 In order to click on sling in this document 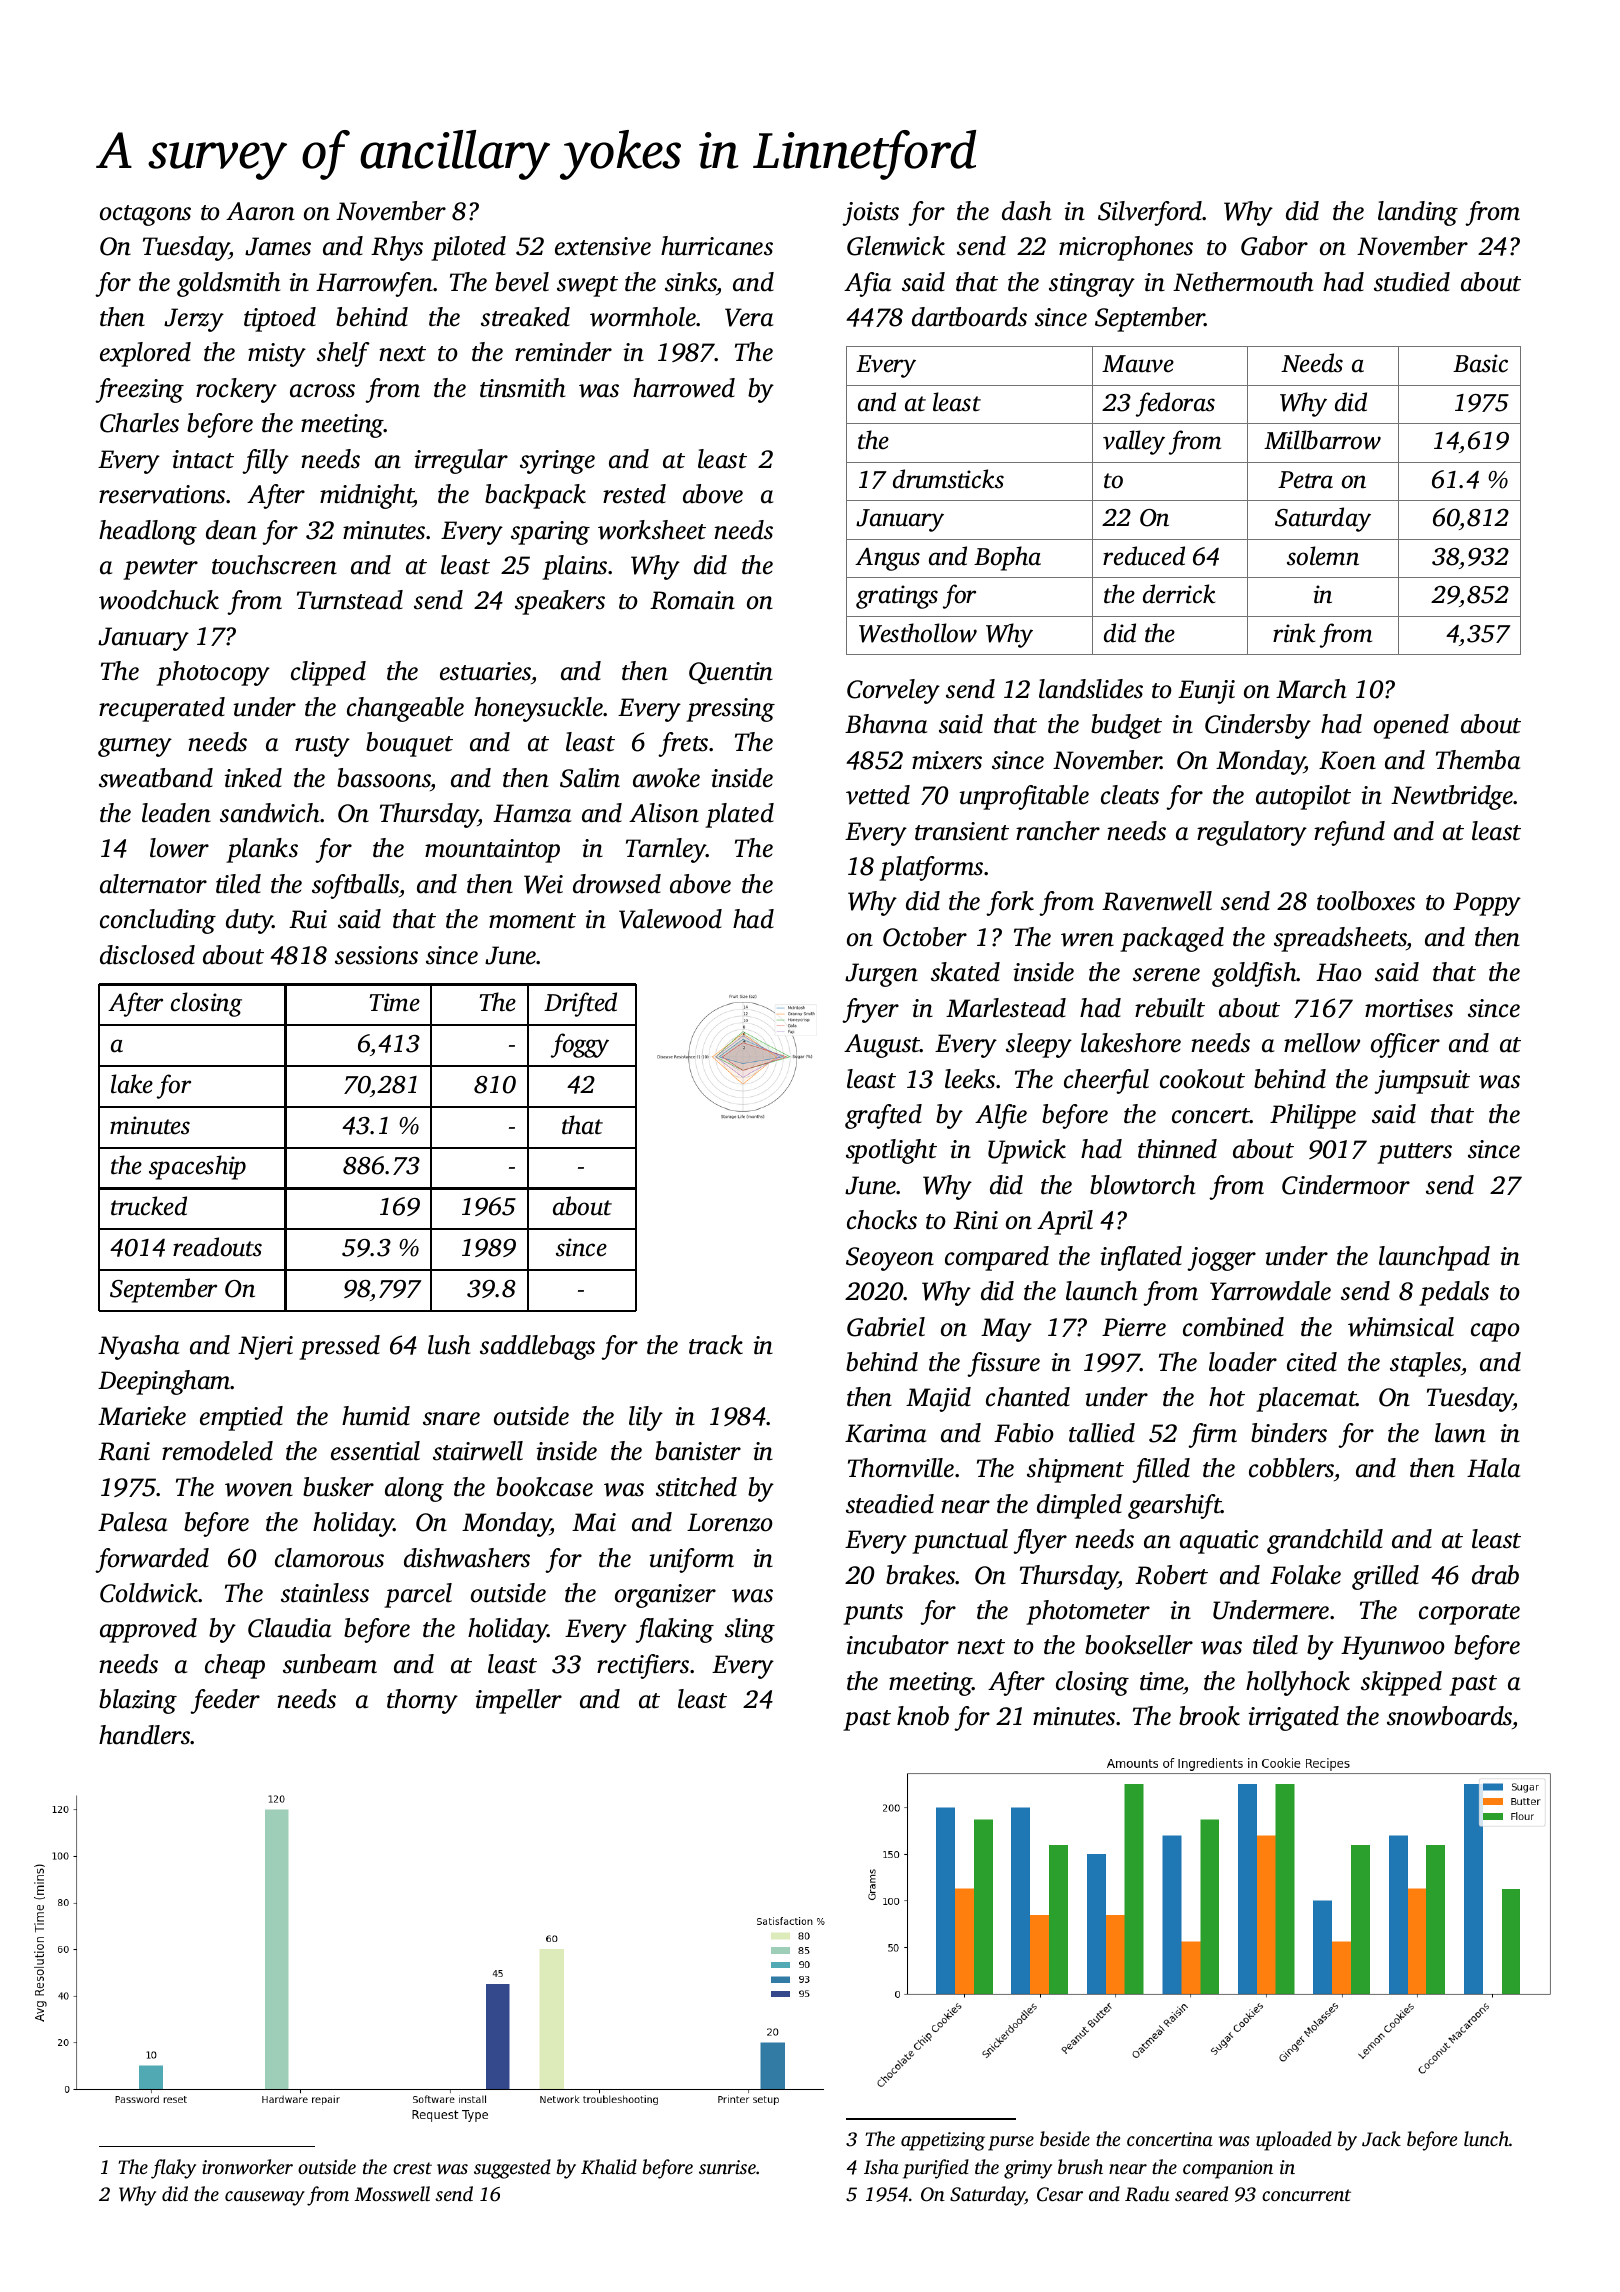, I will do `click(750, 1630)`.
